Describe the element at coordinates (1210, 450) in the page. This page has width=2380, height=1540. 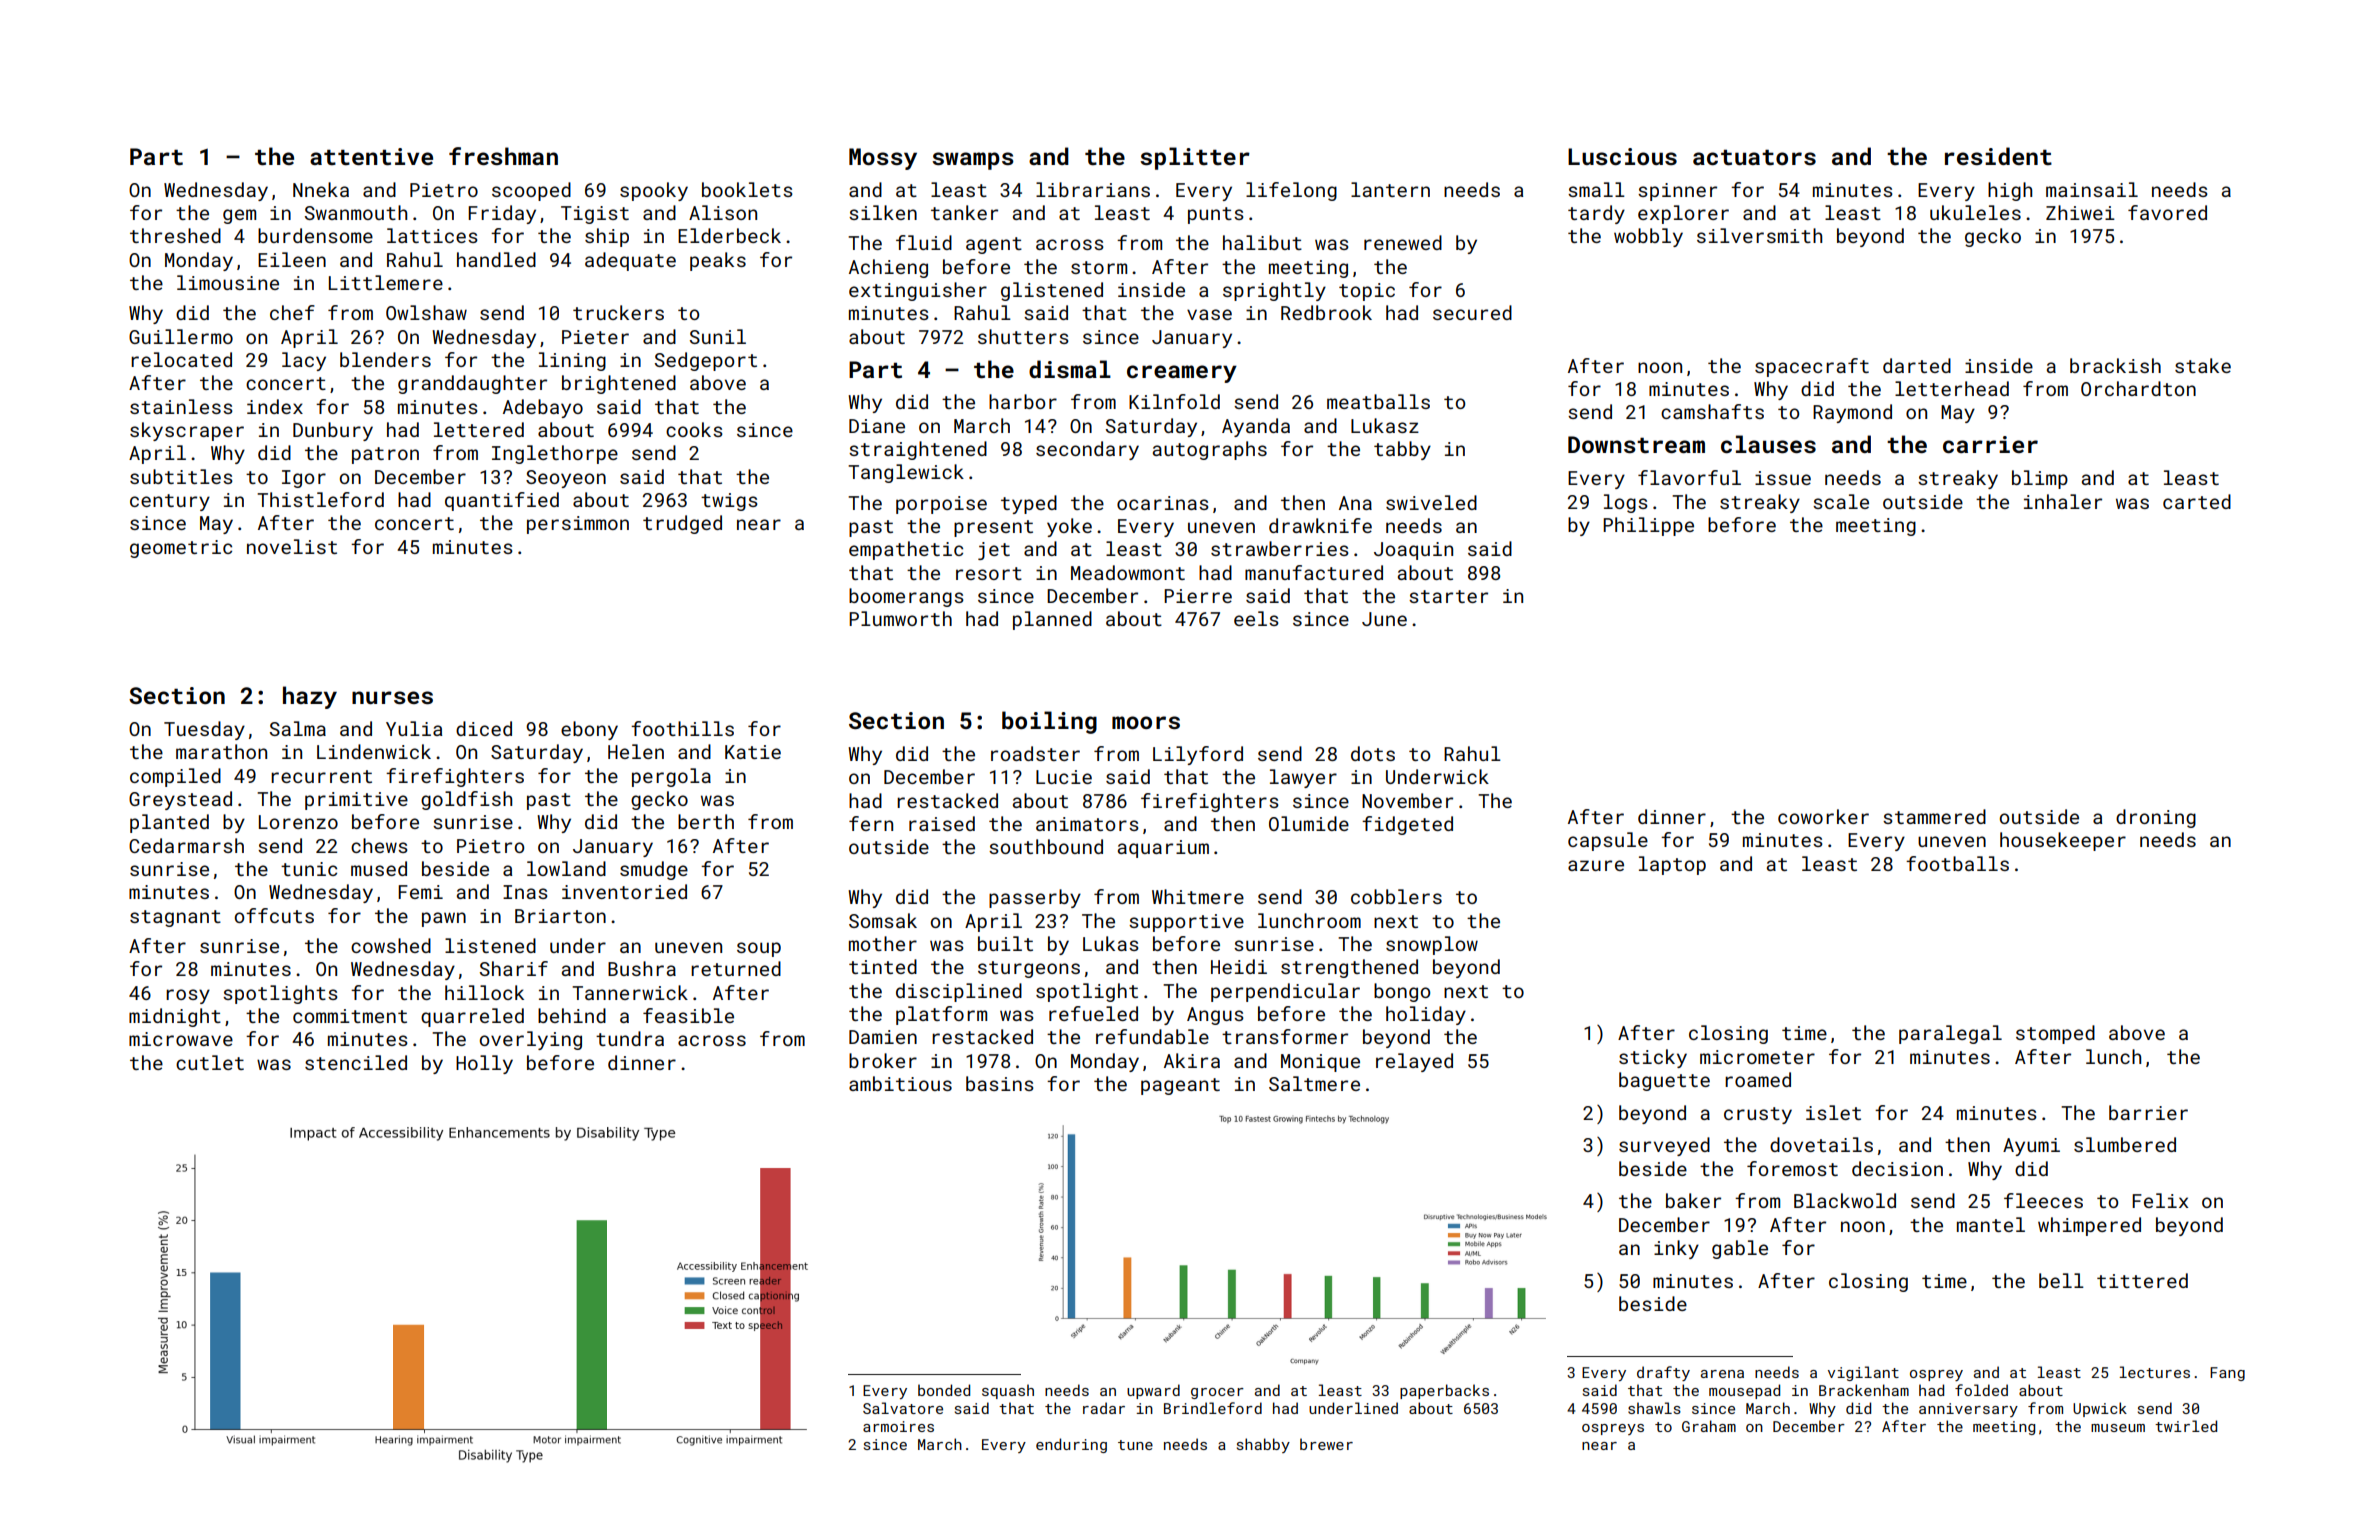
I see `autographs` at that location.
